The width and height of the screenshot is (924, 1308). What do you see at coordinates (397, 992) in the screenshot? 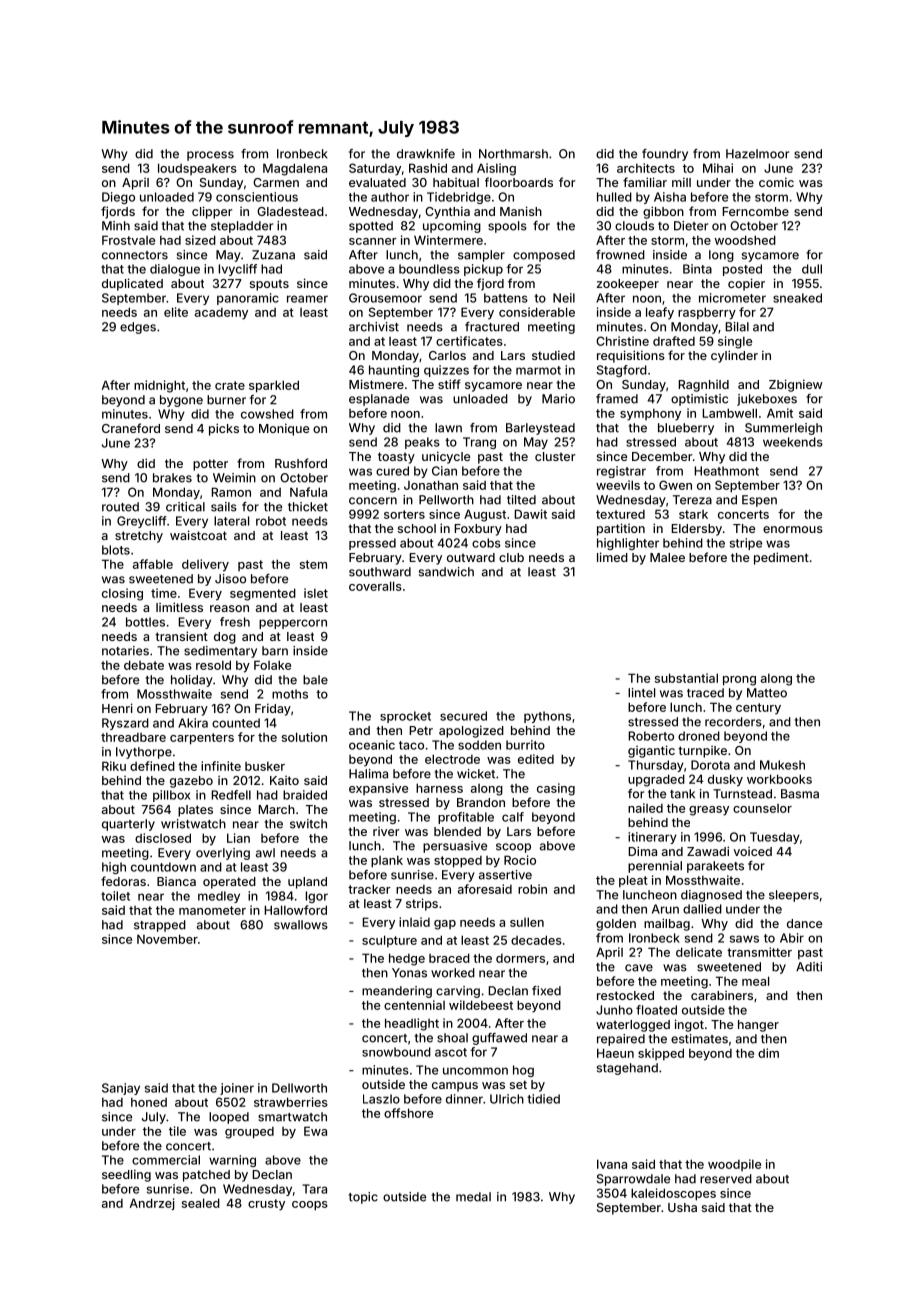
I see `meandering` at bounding box center [397, 992].
